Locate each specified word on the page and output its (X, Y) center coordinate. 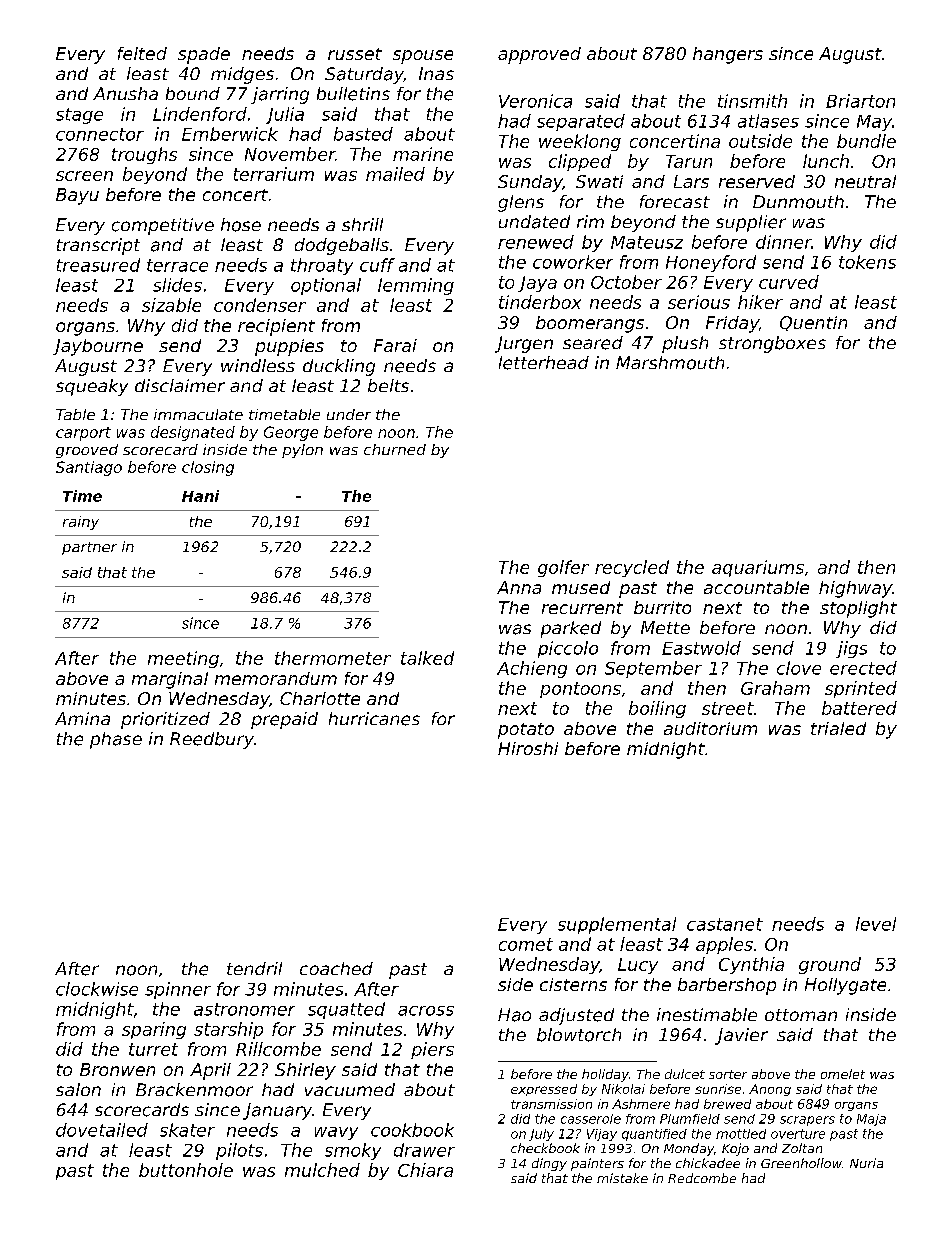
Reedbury (212, 740)
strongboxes (772, 344)
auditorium (710, 728)
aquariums (758, 568)
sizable (171, 305)
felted (142, 53)
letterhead (544, 363)
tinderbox (540, 302)
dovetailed (102, 1130)
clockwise (97, 989)
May (874, 123)
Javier (741, 1036)
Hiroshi (528, 748)
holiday (605, 1075)
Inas (436, 73)
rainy (81, 523)
